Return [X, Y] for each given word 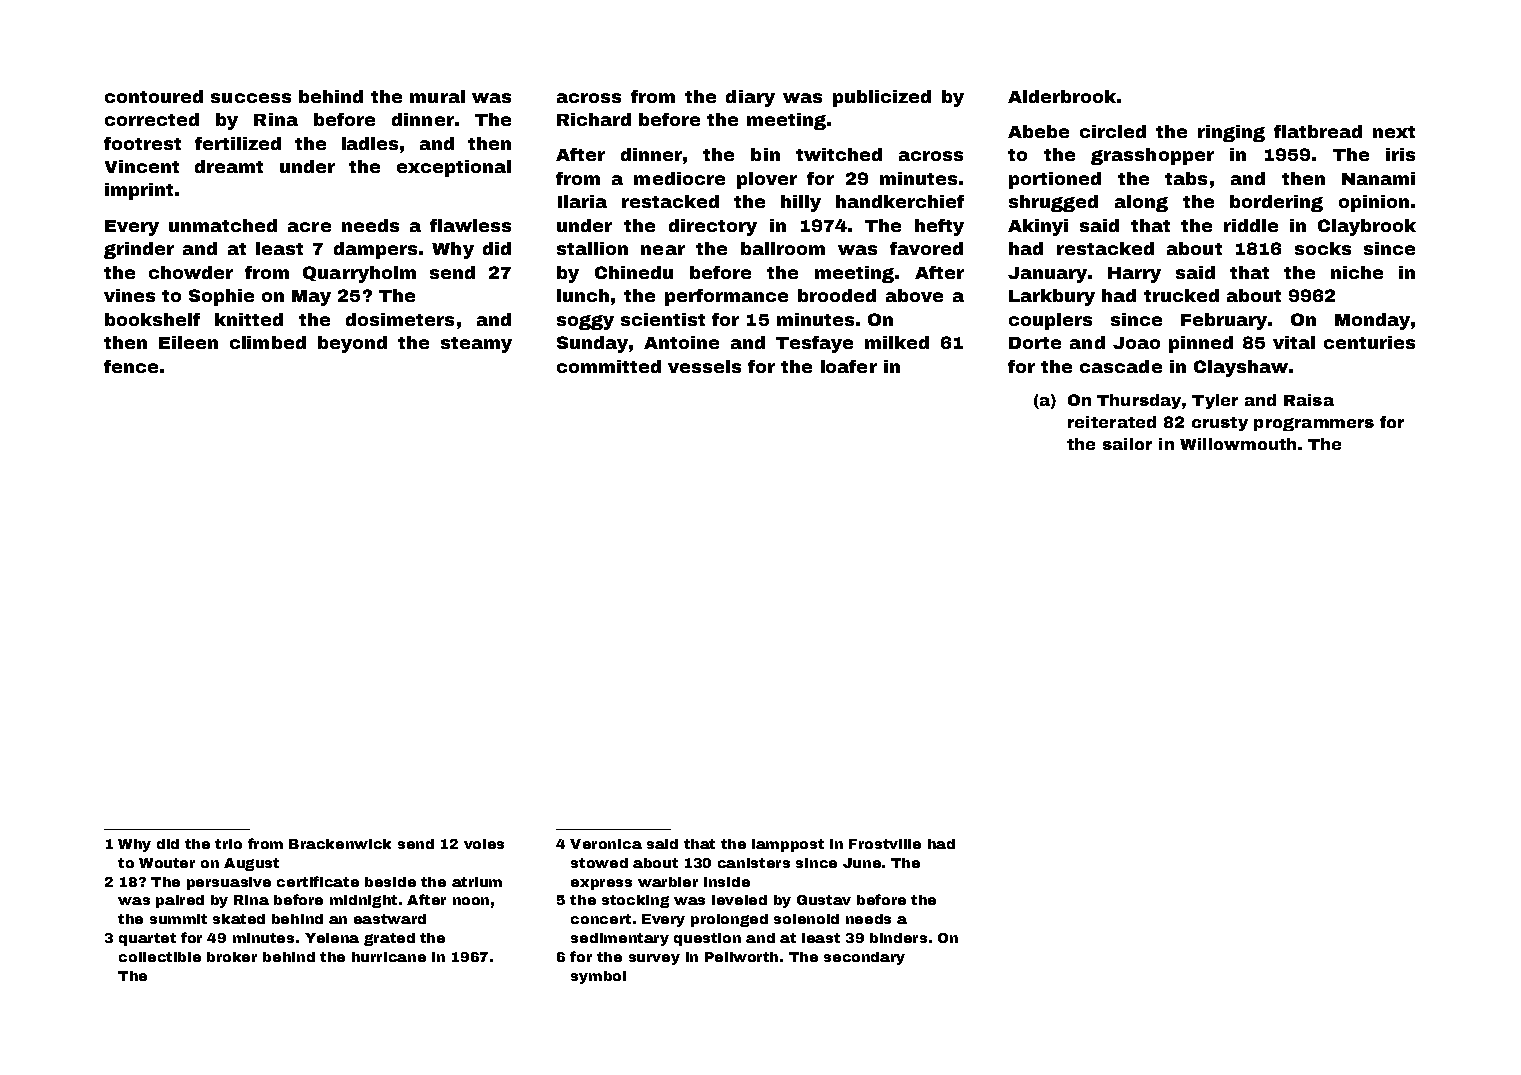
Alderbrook [1062, 96]
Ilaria [582, 201]
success [251, 98]
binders [898, 938]
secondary [864, 958]
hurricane [389, 957]
